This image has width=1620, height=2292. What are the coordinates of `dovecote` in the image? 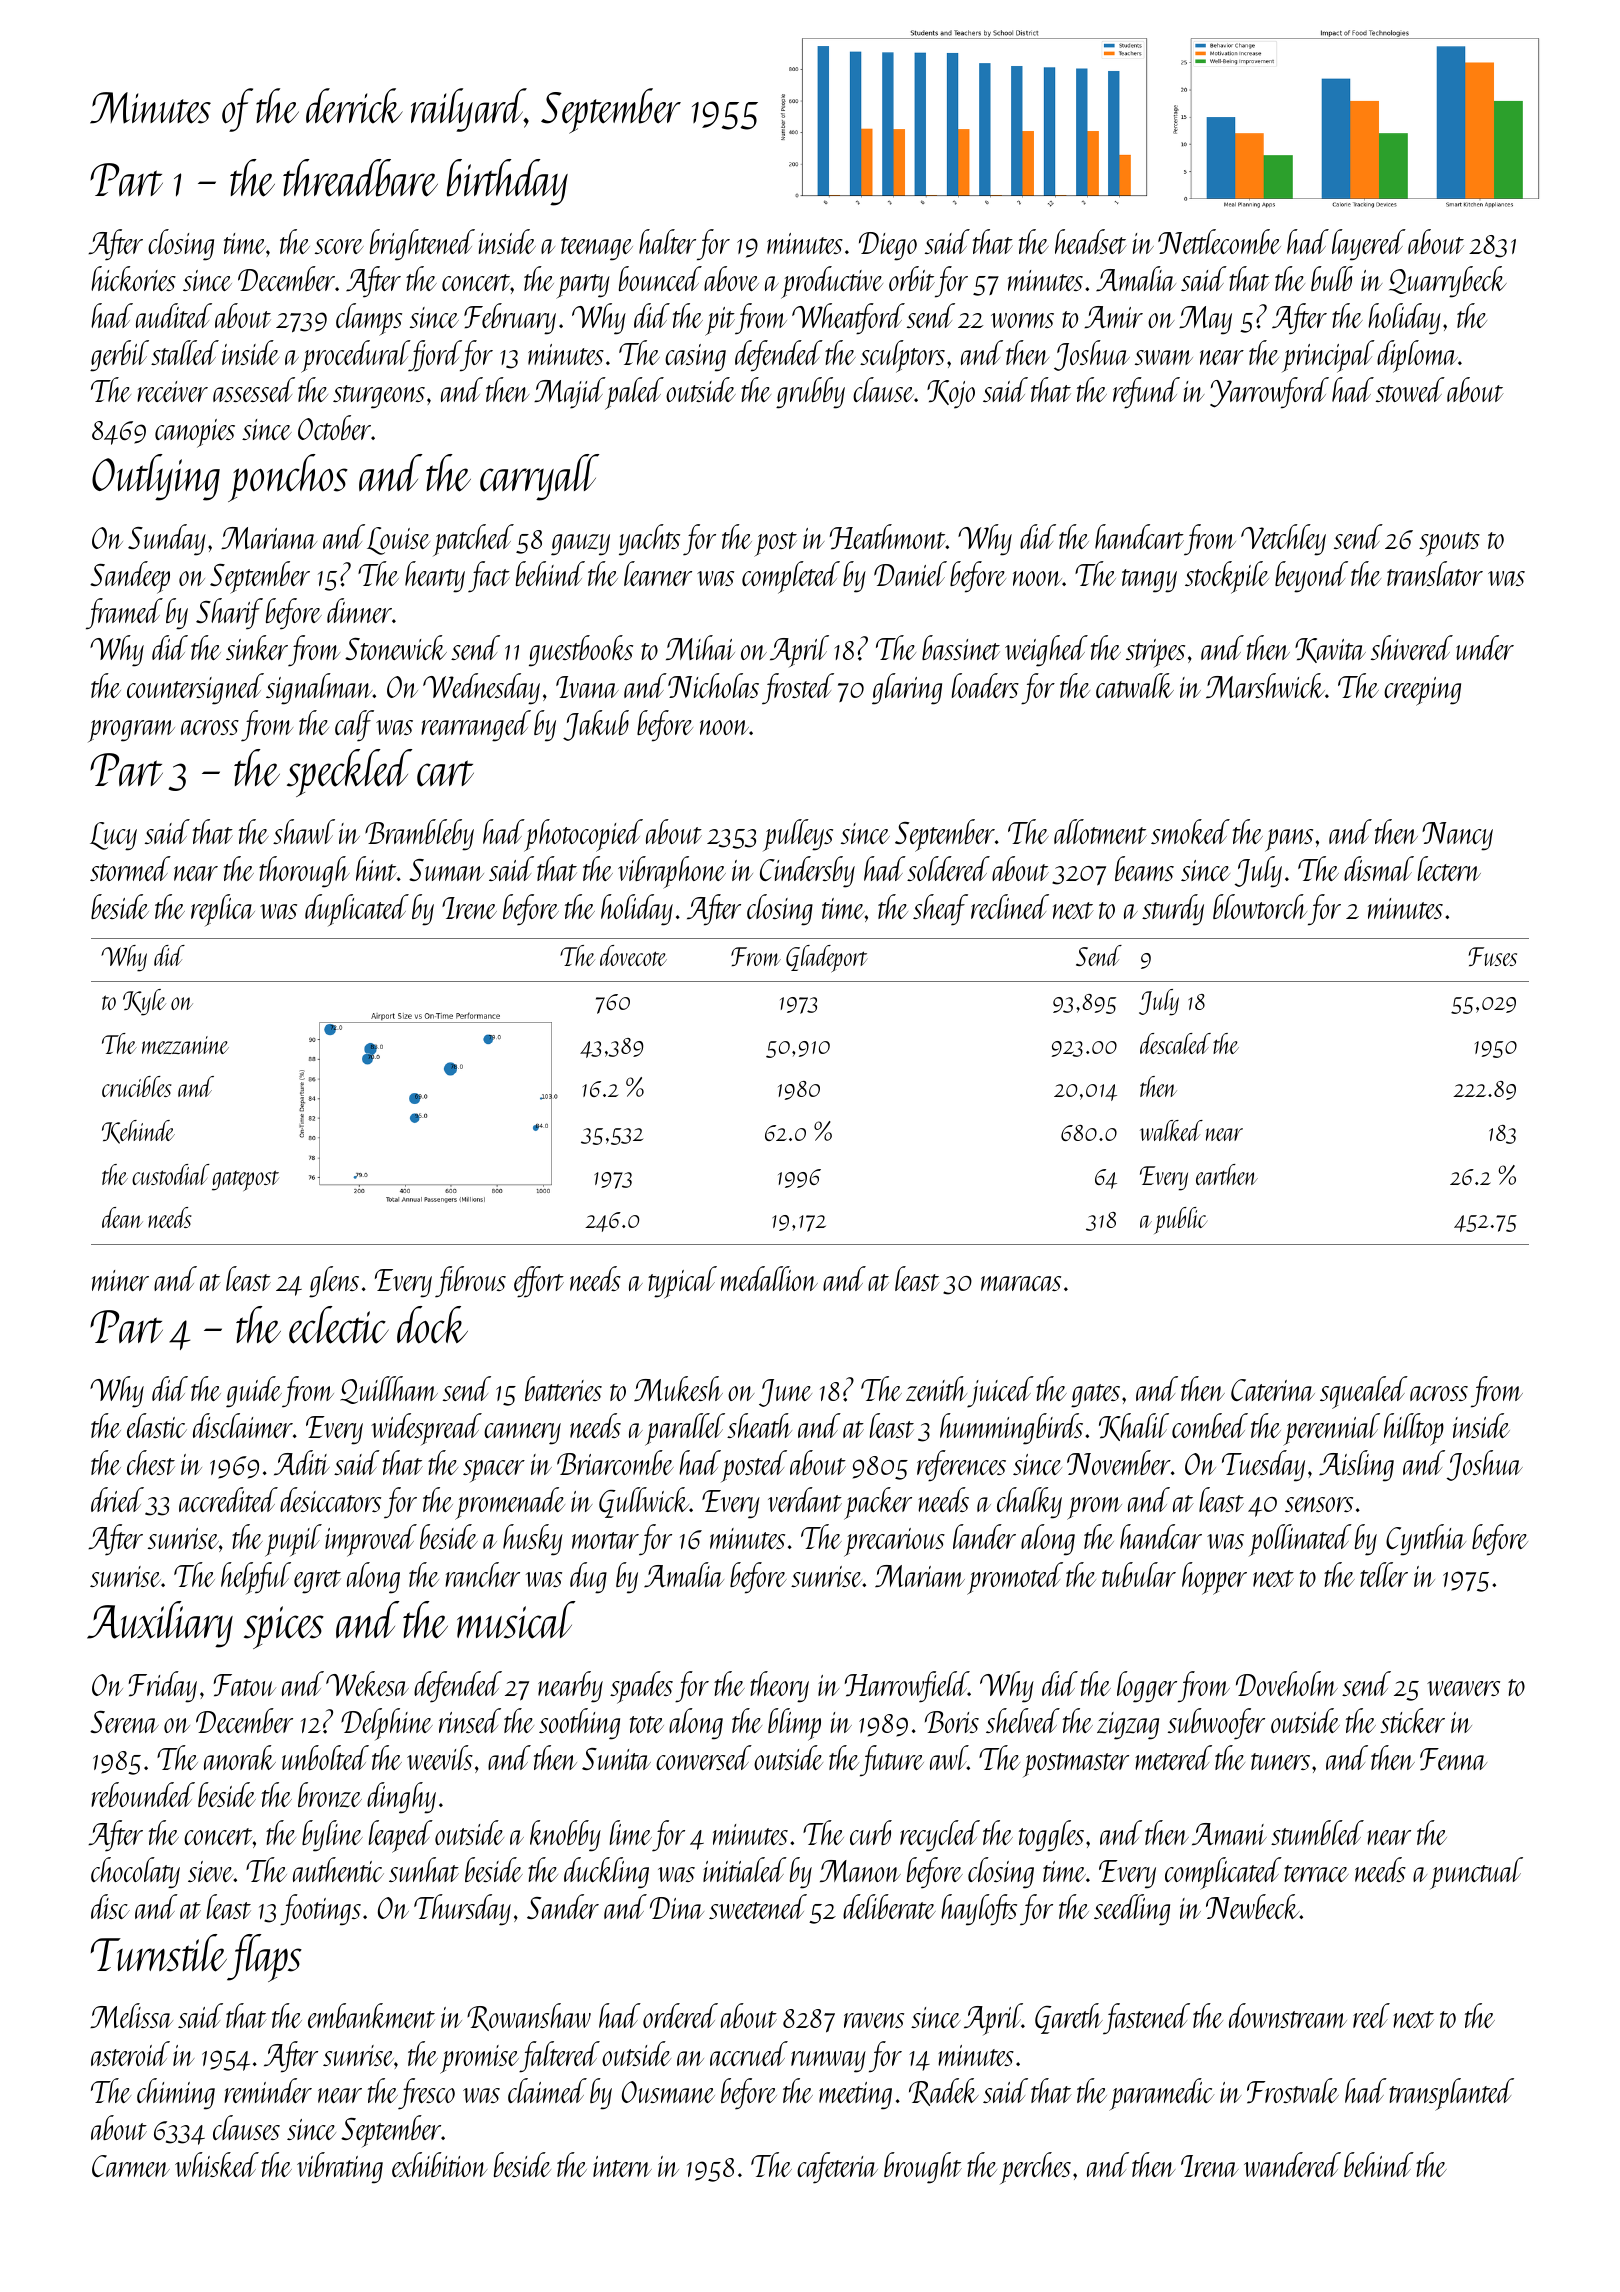 It's located at (633, 955).
